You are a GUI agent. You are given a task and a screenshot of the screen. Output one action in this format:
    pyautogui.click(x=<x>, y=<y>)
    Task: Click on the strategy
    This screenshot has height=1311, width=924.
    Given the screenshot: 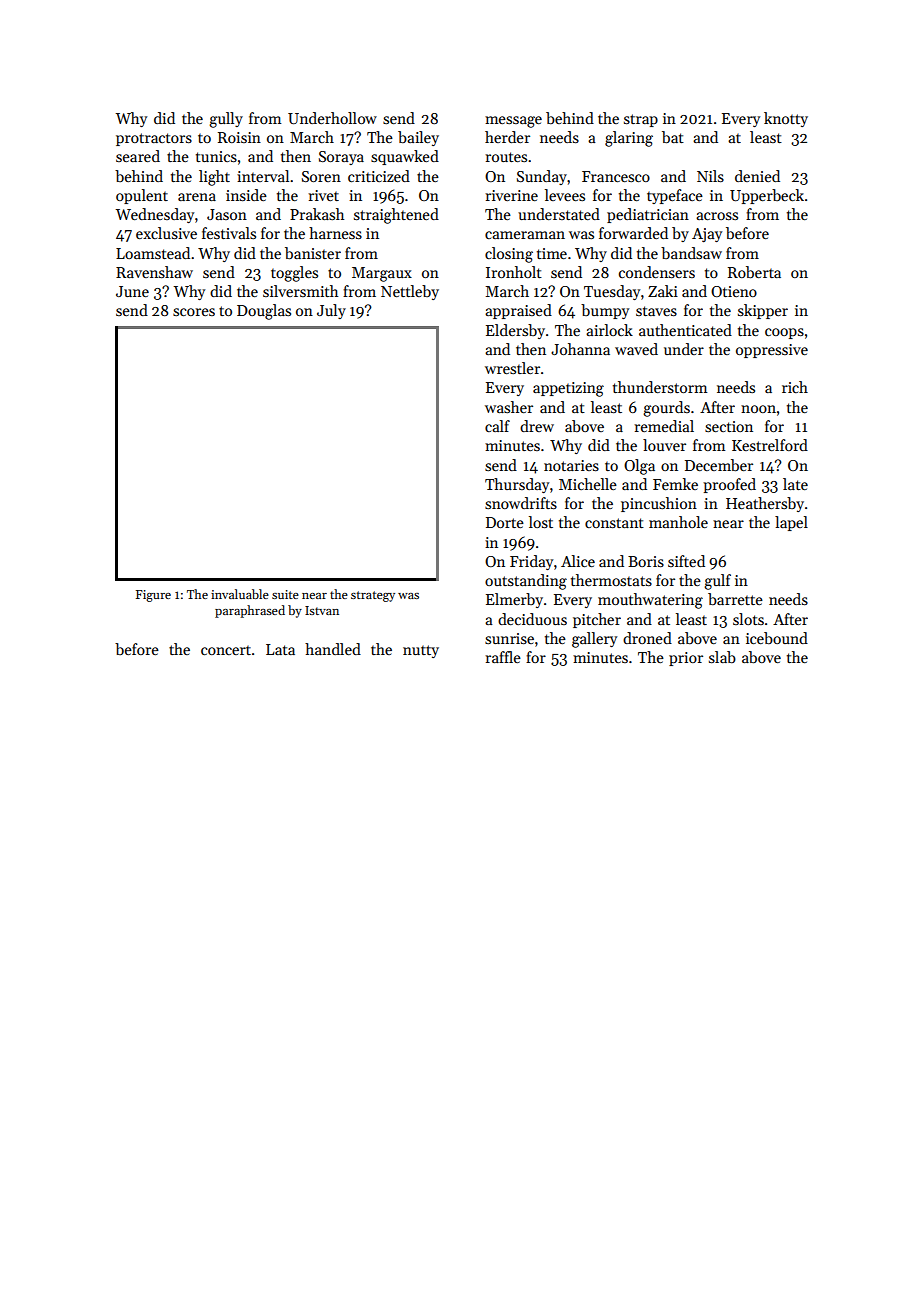 What is the action you would take?
    pyautogui.click(x=373, y=596)
